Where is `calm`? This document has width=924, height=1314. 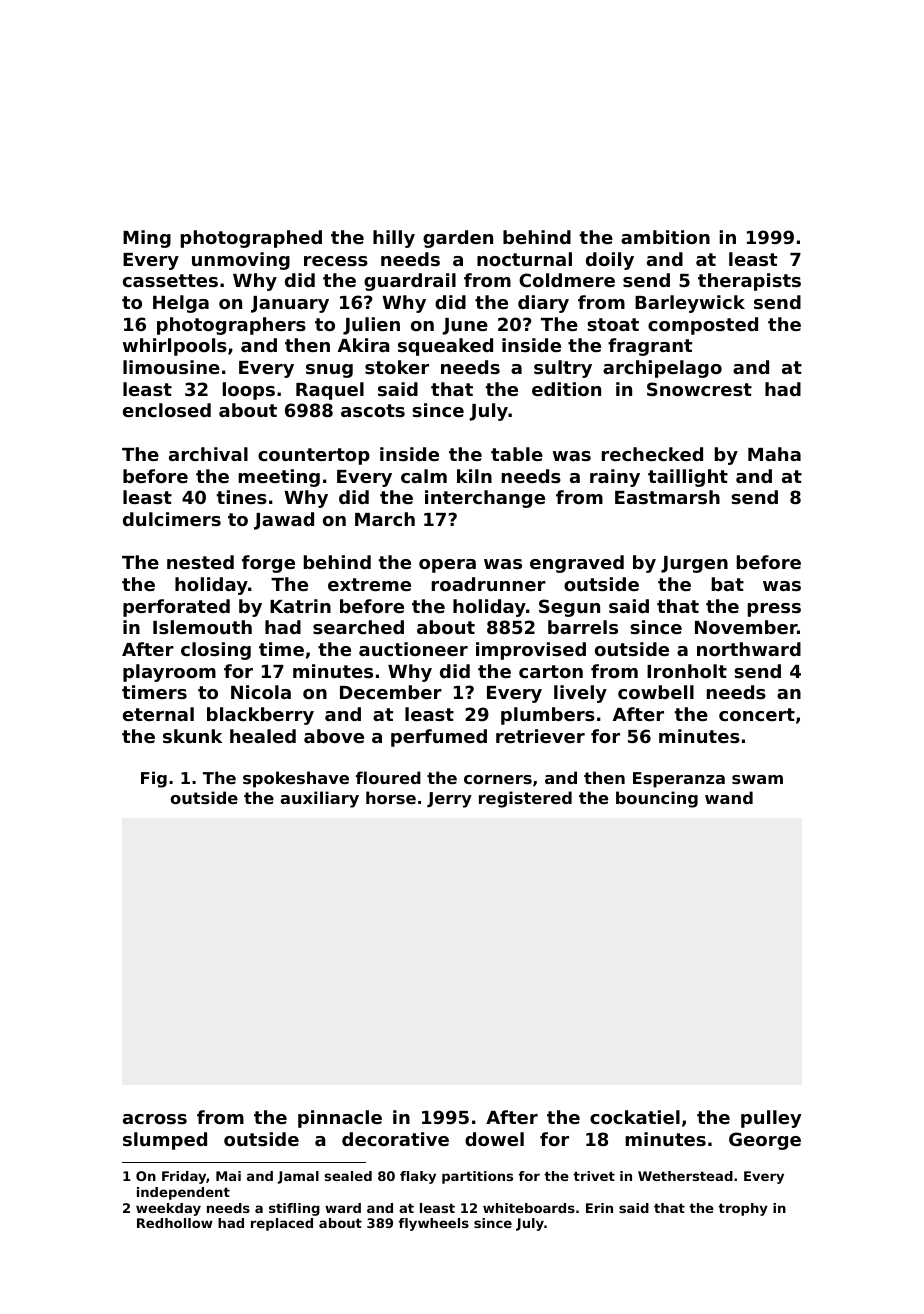 calm is located at coordinates (424, 476).
